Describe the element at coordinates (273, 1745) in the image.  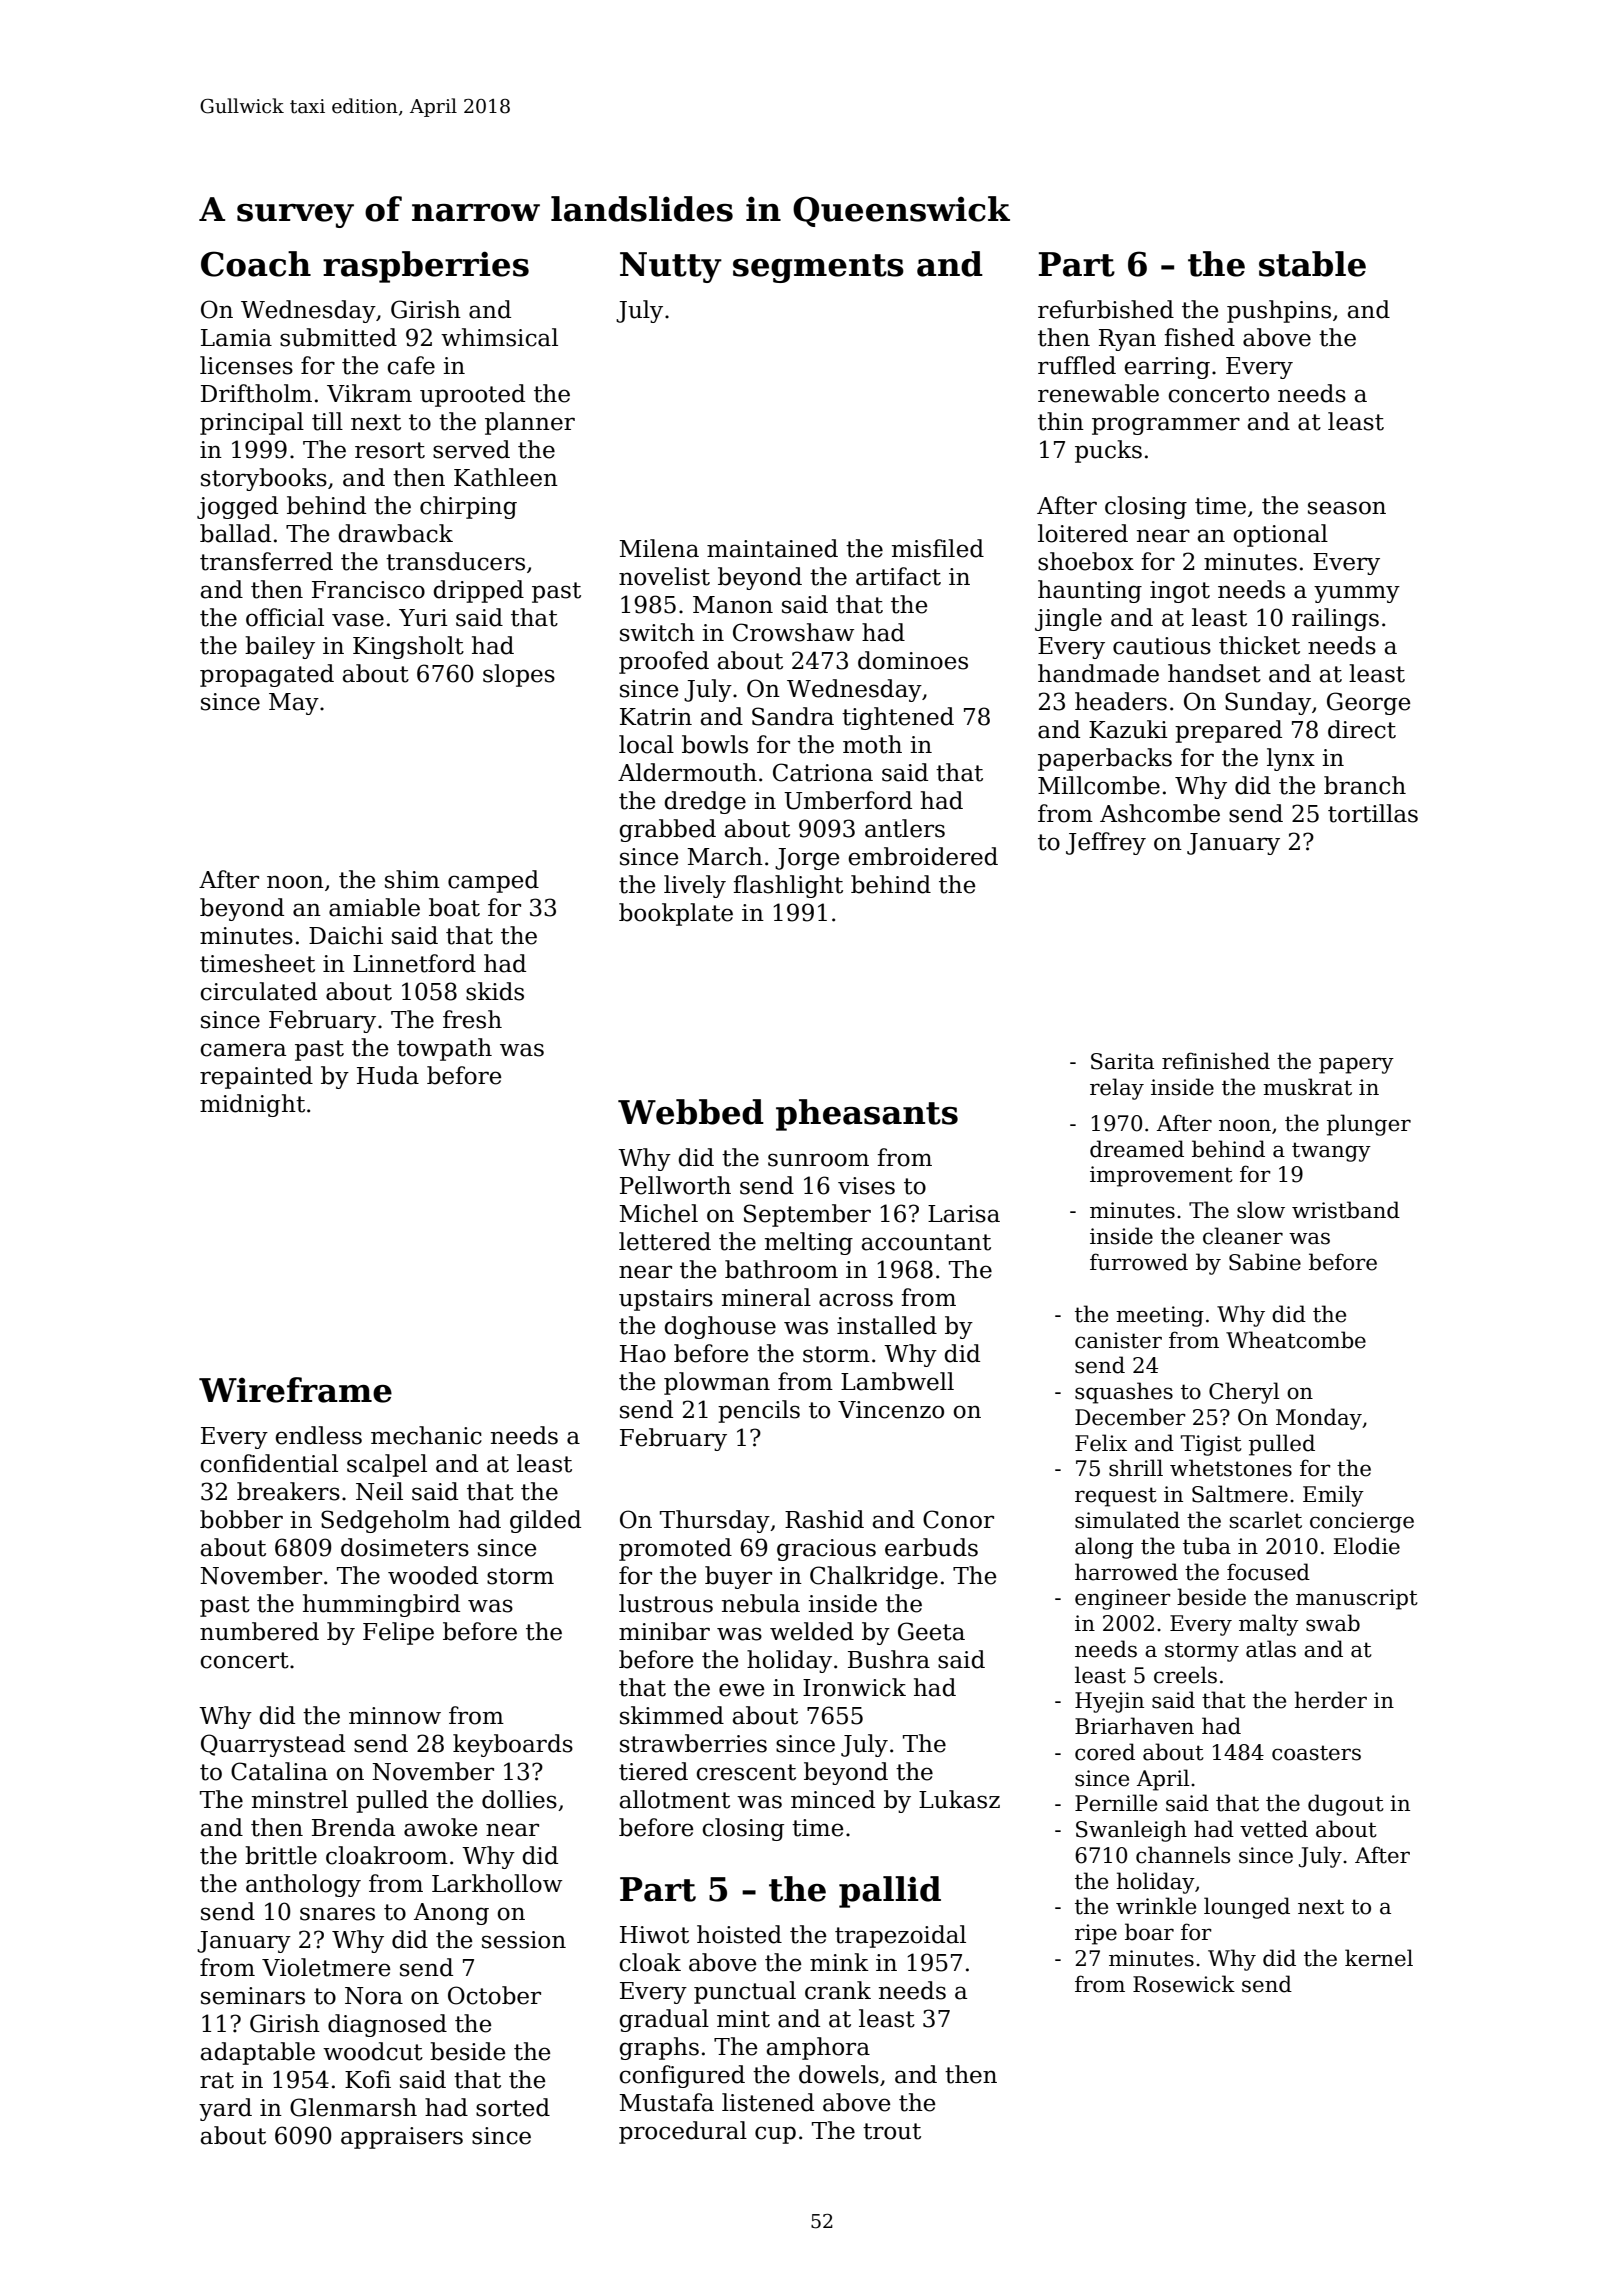
I see `Quarrystead` at that location.
